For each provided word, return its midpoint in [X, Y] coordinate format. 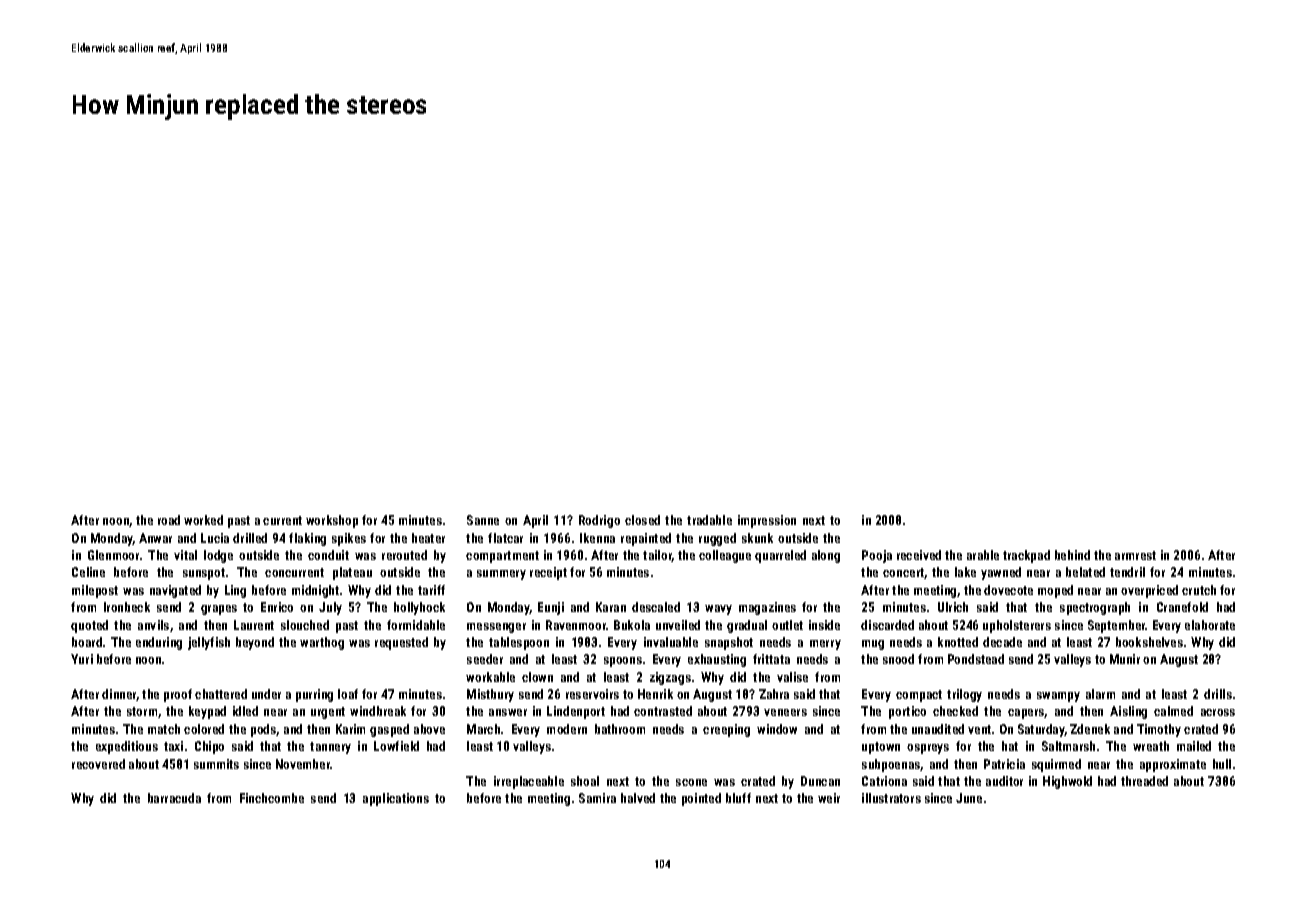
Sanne [483, 520]
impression [767, 521]
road [169, 520]
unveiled [678, 625]
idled [245, 711]
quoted [89, 626]
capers [1026, 714]
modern [567, 729]
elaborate [1210, 625]
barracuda [174, 798]
